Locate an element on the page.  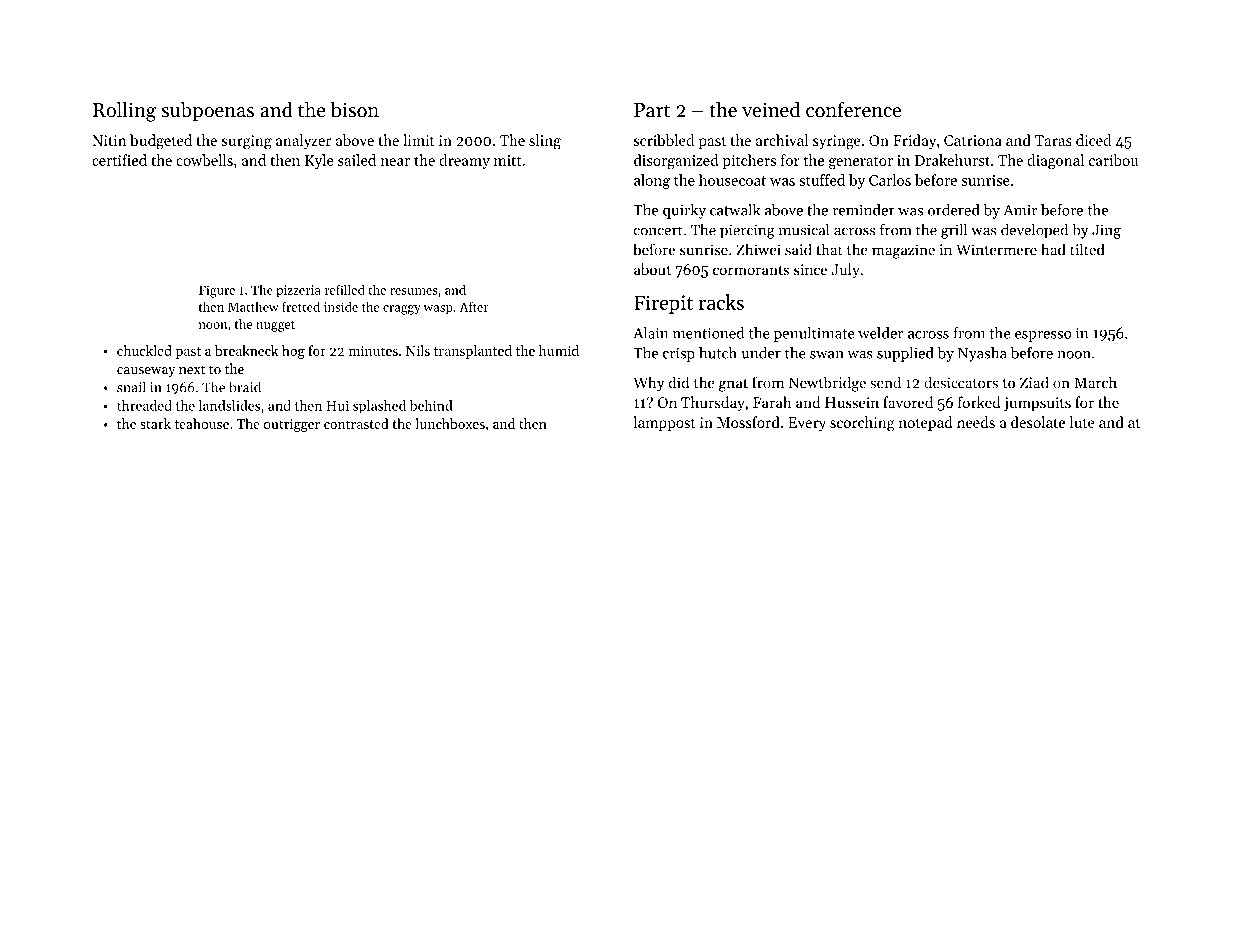
outrigger is located at coordinates (292, 425).
